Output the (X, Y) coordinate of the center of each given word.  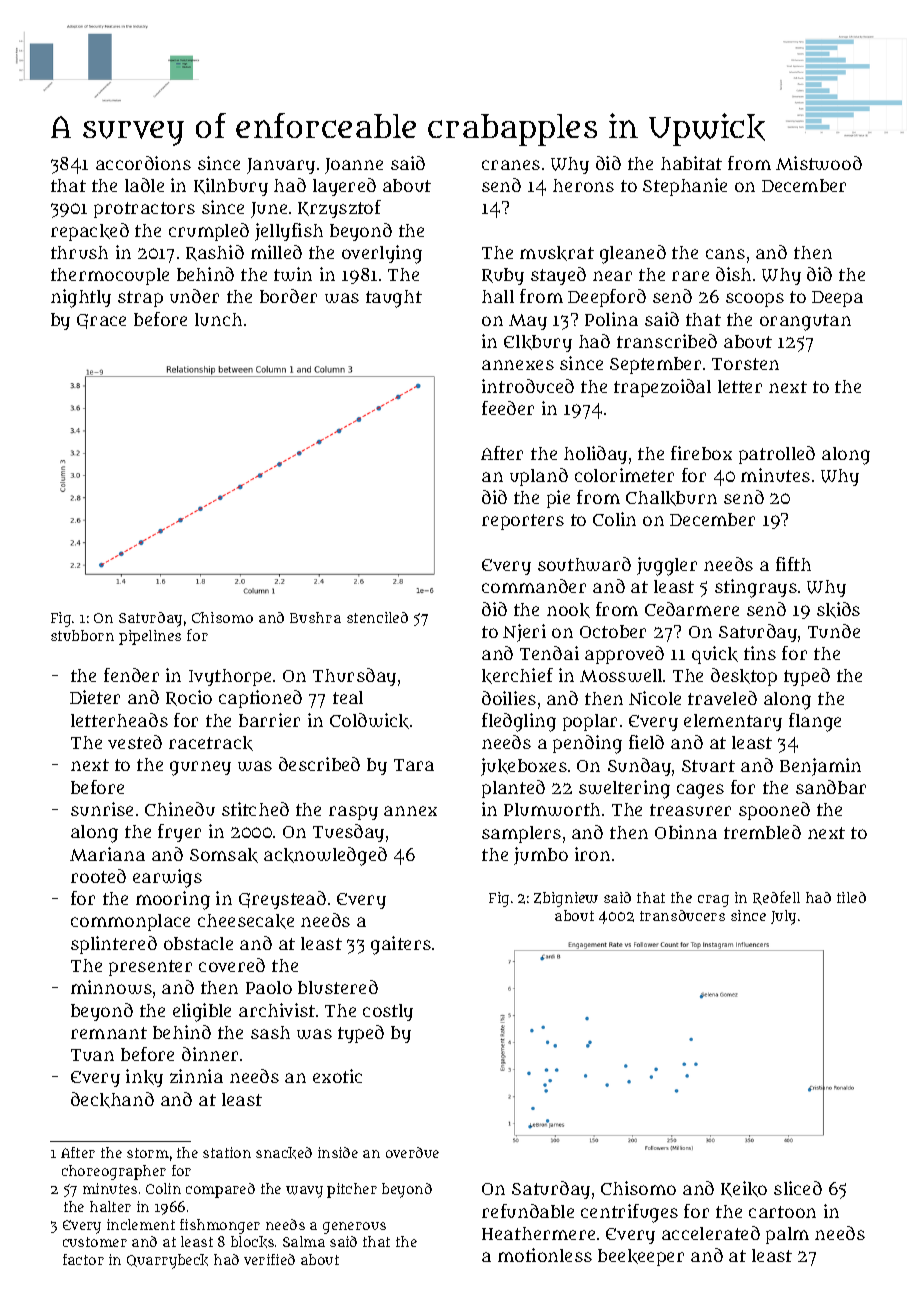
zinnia (196, 1076)
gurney (200, 768)
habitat (691, 163)
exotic (337, 1076)
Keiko (744, 1189)
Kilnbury (231, 187)
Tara (414, 765)
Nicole (655, 698)
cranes (511, 165)
